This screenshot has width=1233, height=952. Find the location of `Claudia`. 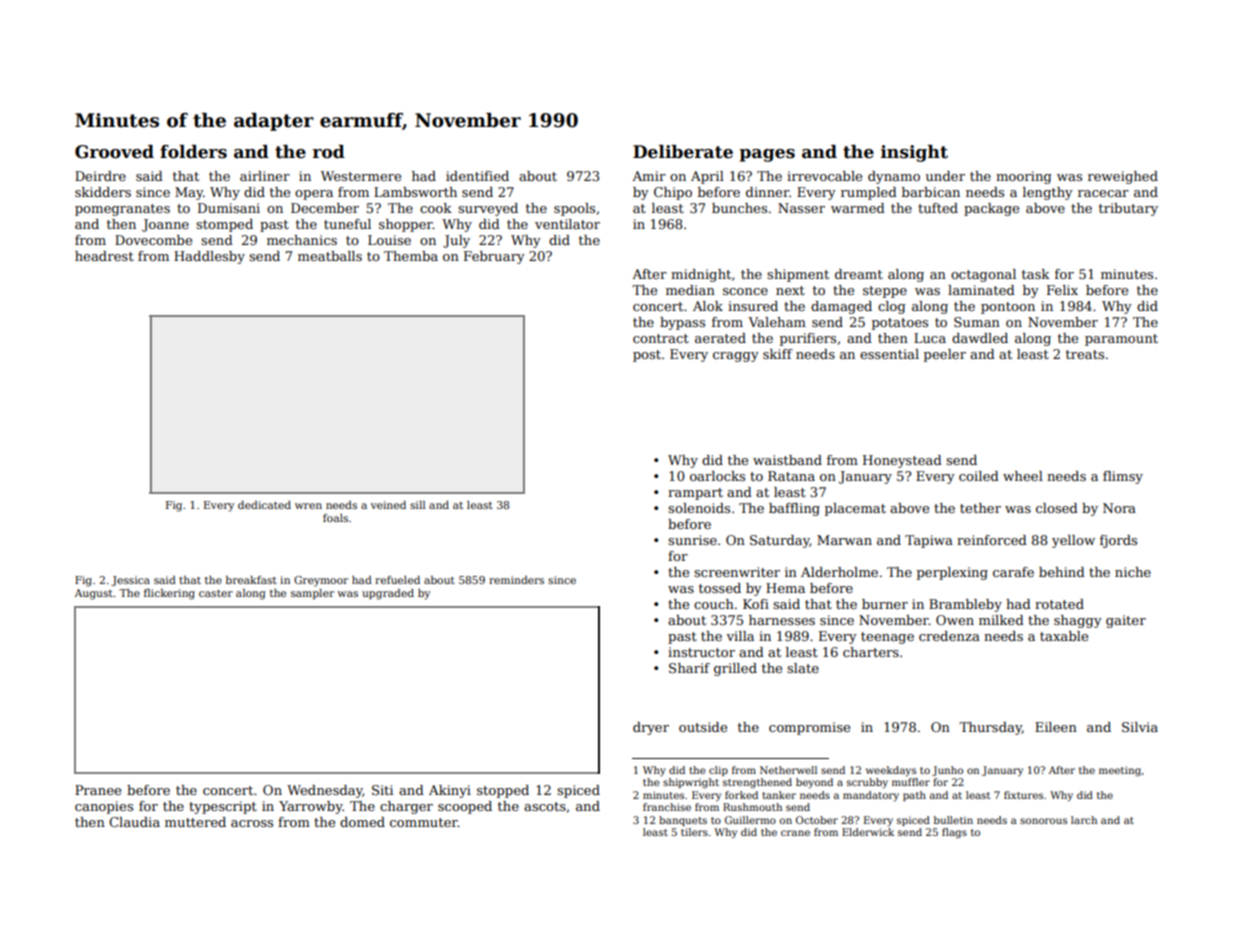

Claudia is located at coordinates (134, 822).
